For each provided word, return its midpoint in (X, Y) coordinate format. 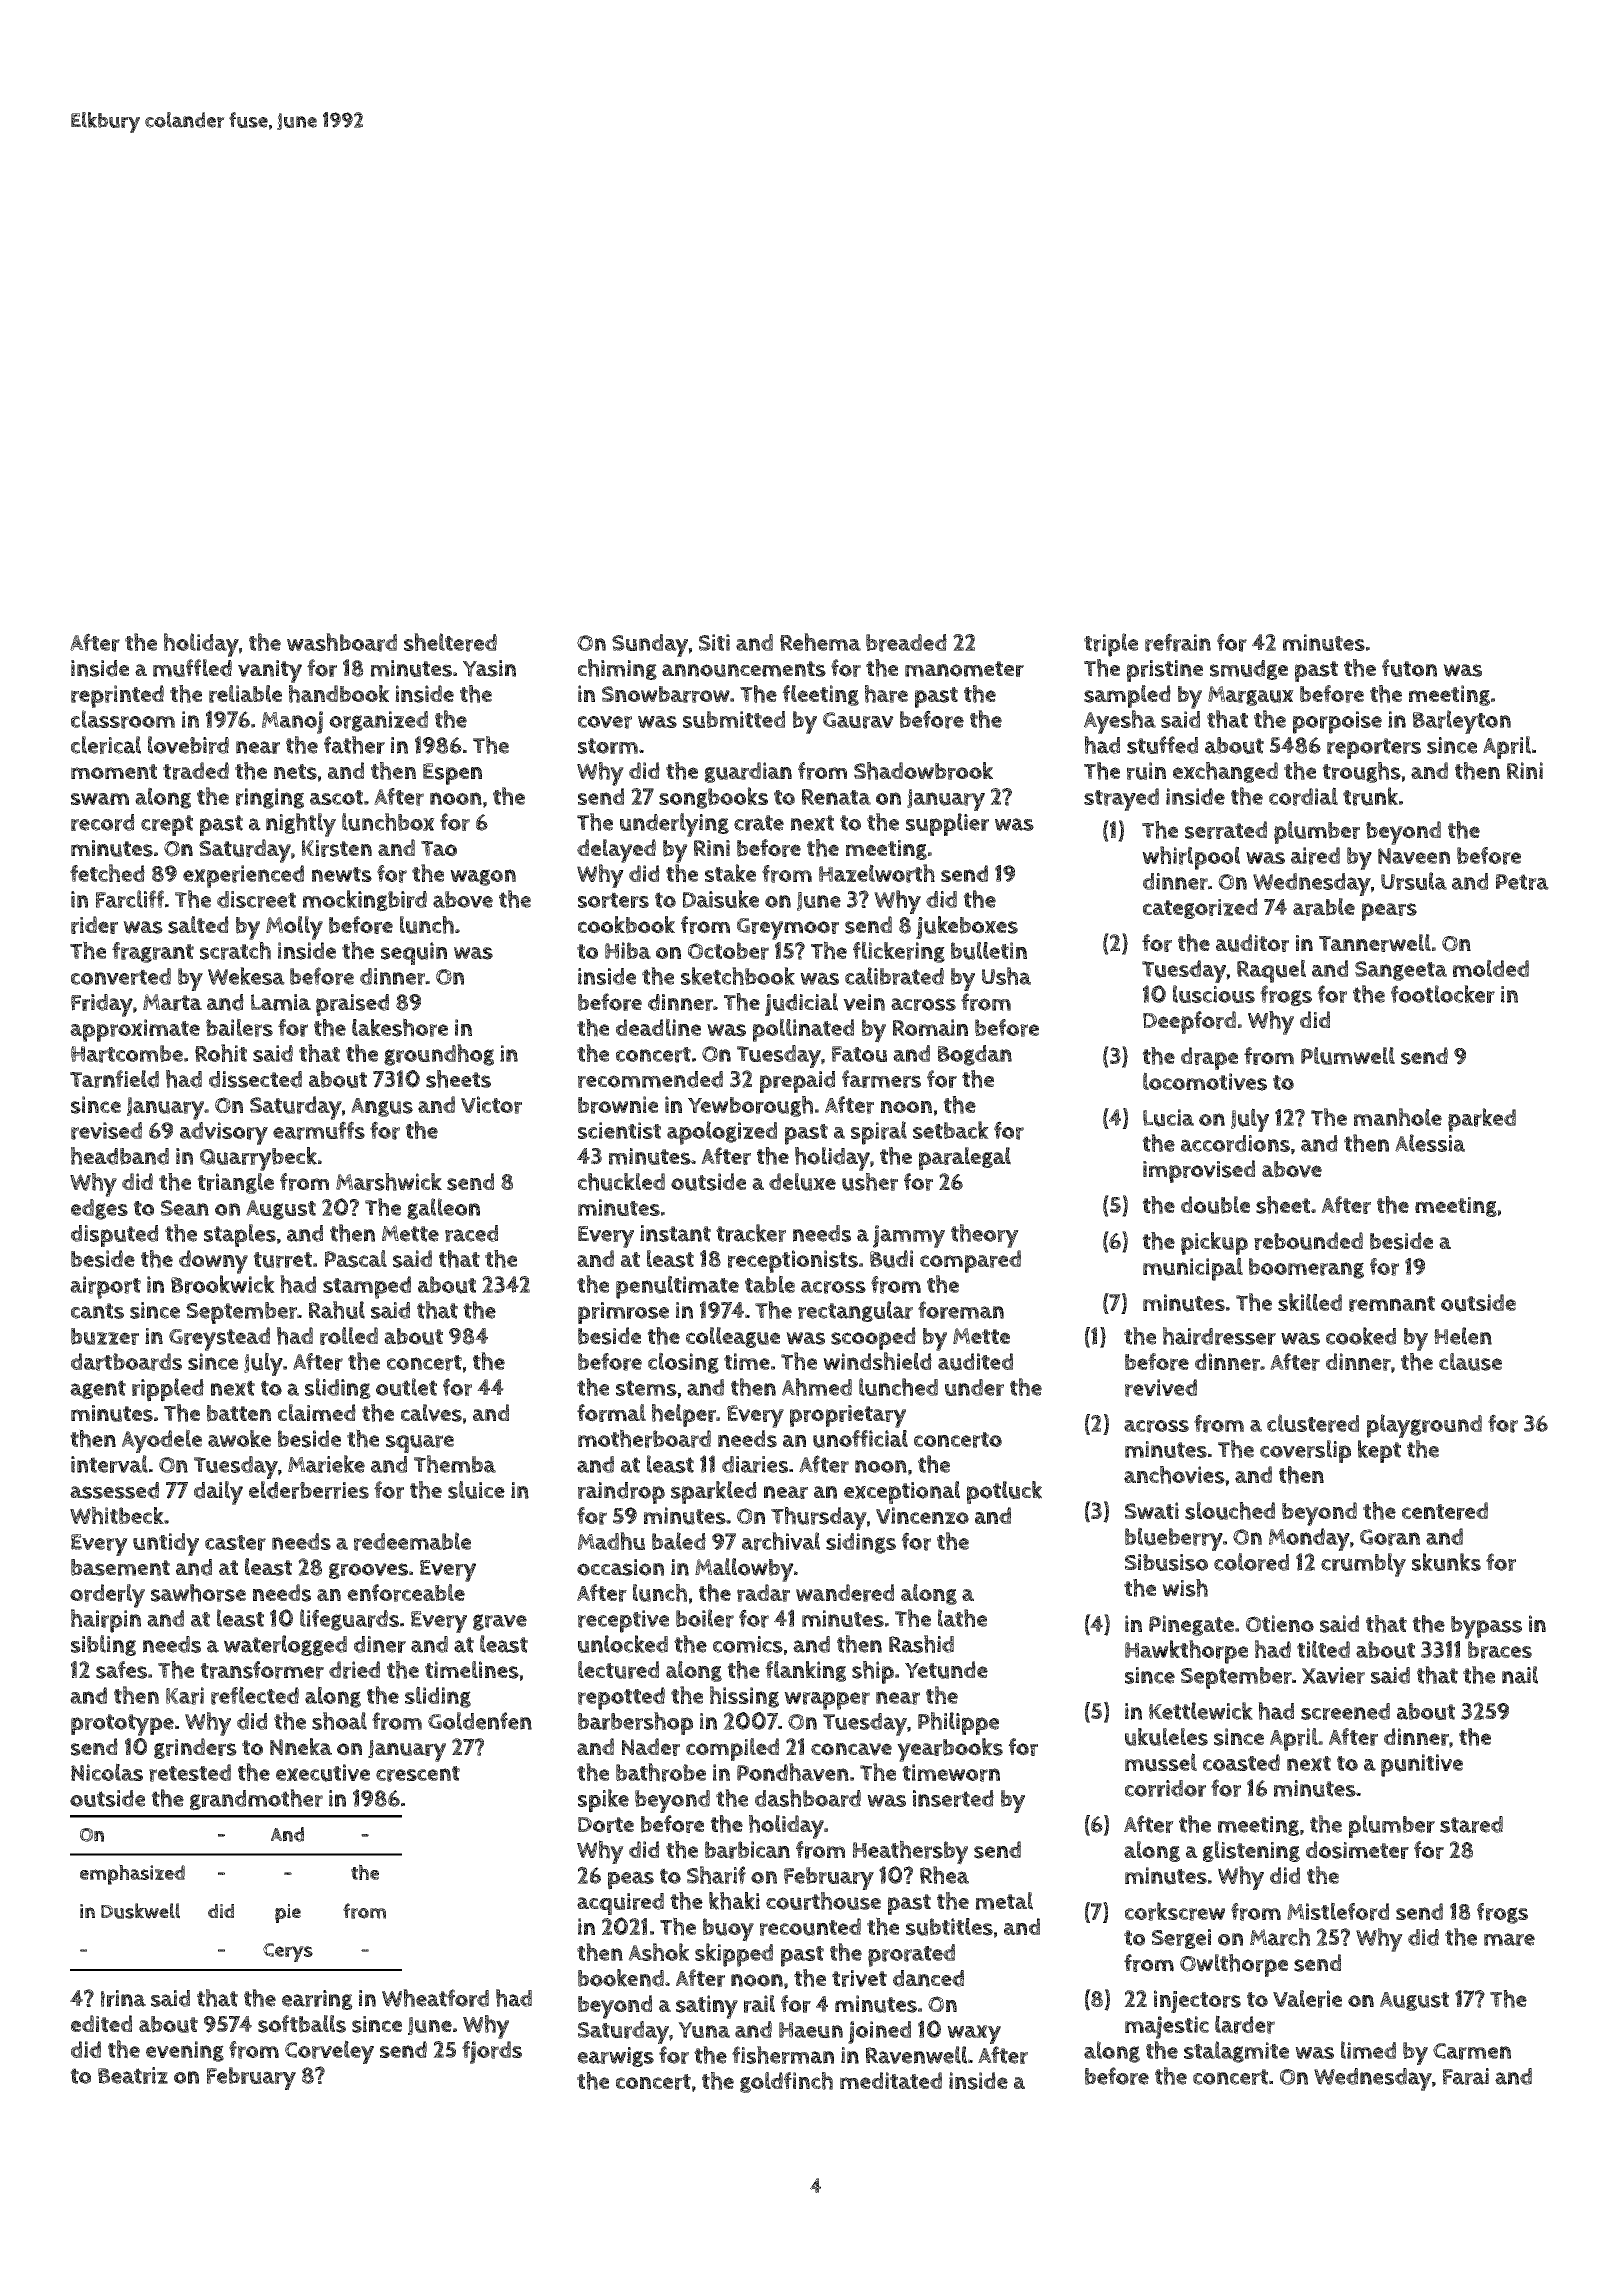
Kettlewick (1201, 1711)
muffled (192, 668)
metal (1004, 1901)
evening (185, 2051)
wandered (845, 1593)
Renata (836, 797)
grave (500, 1622)
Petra (1522, 882)
